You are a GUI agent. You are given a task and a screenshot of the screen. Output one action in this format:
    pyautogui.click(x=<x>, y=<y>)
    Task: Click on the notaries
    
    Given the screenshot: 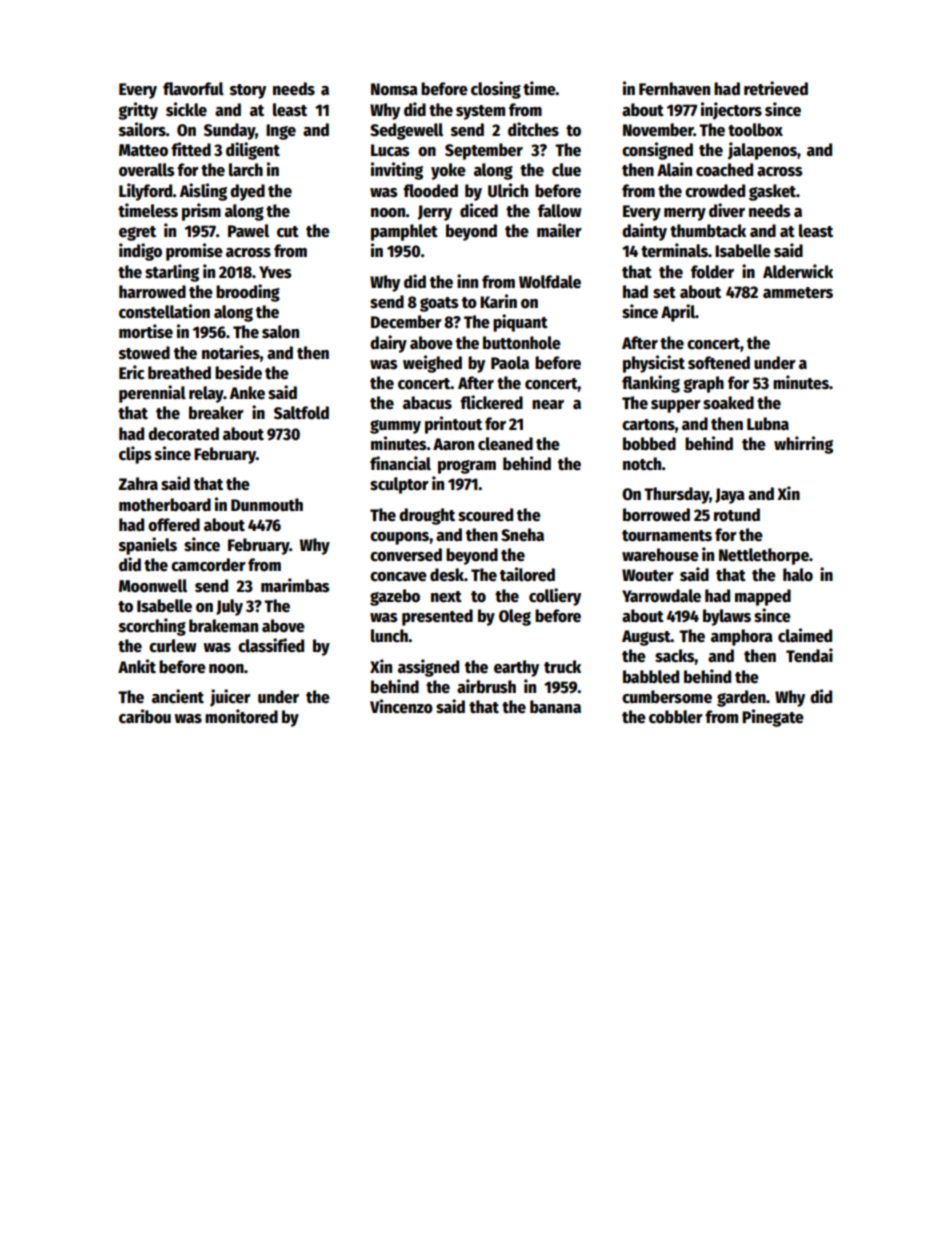 What is the action you would take?
    pyautogui.click(x=231, y=352)
